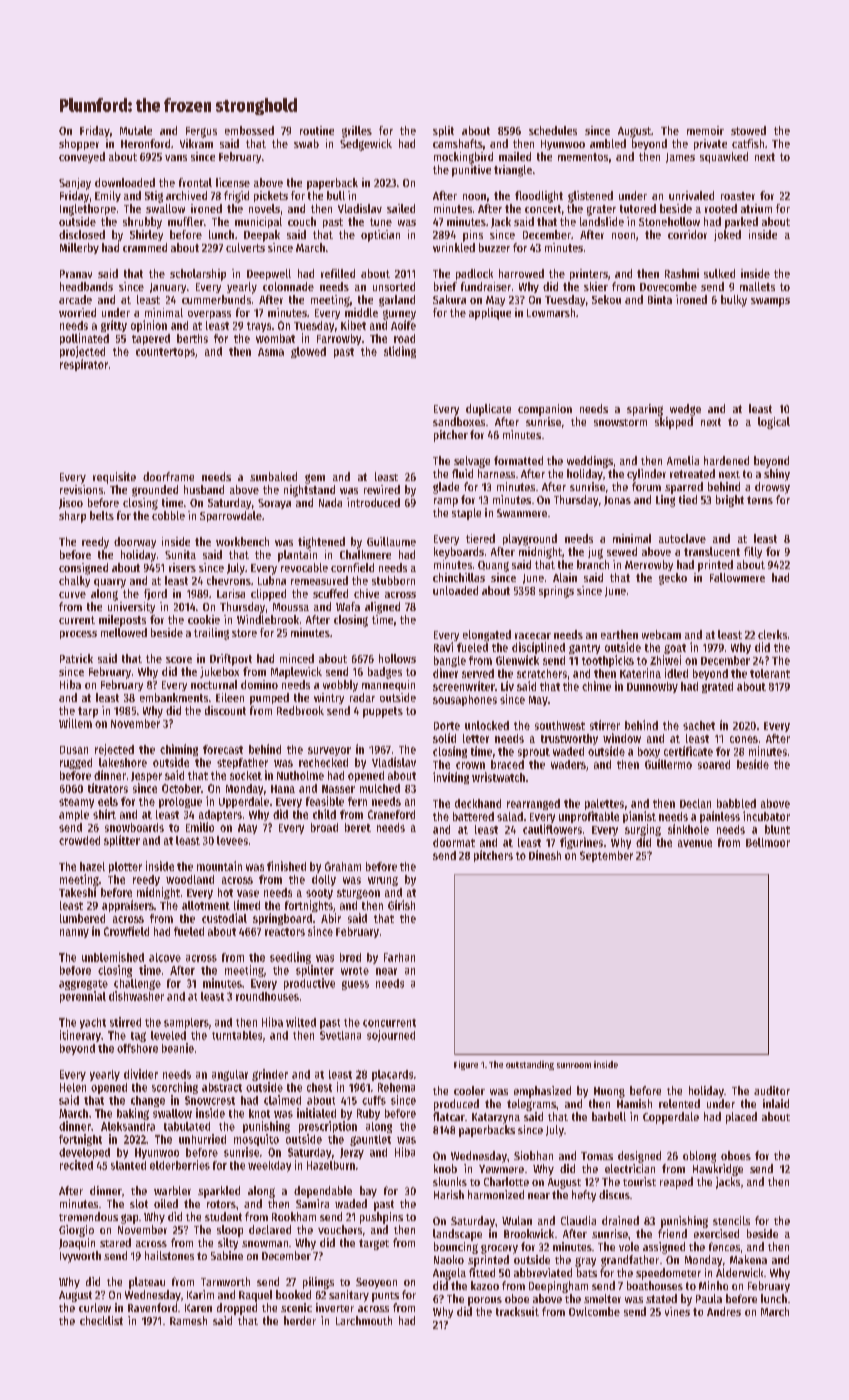  Describe the element at coordinates (724, 1311) in the document. I see `Andres` at that location.
